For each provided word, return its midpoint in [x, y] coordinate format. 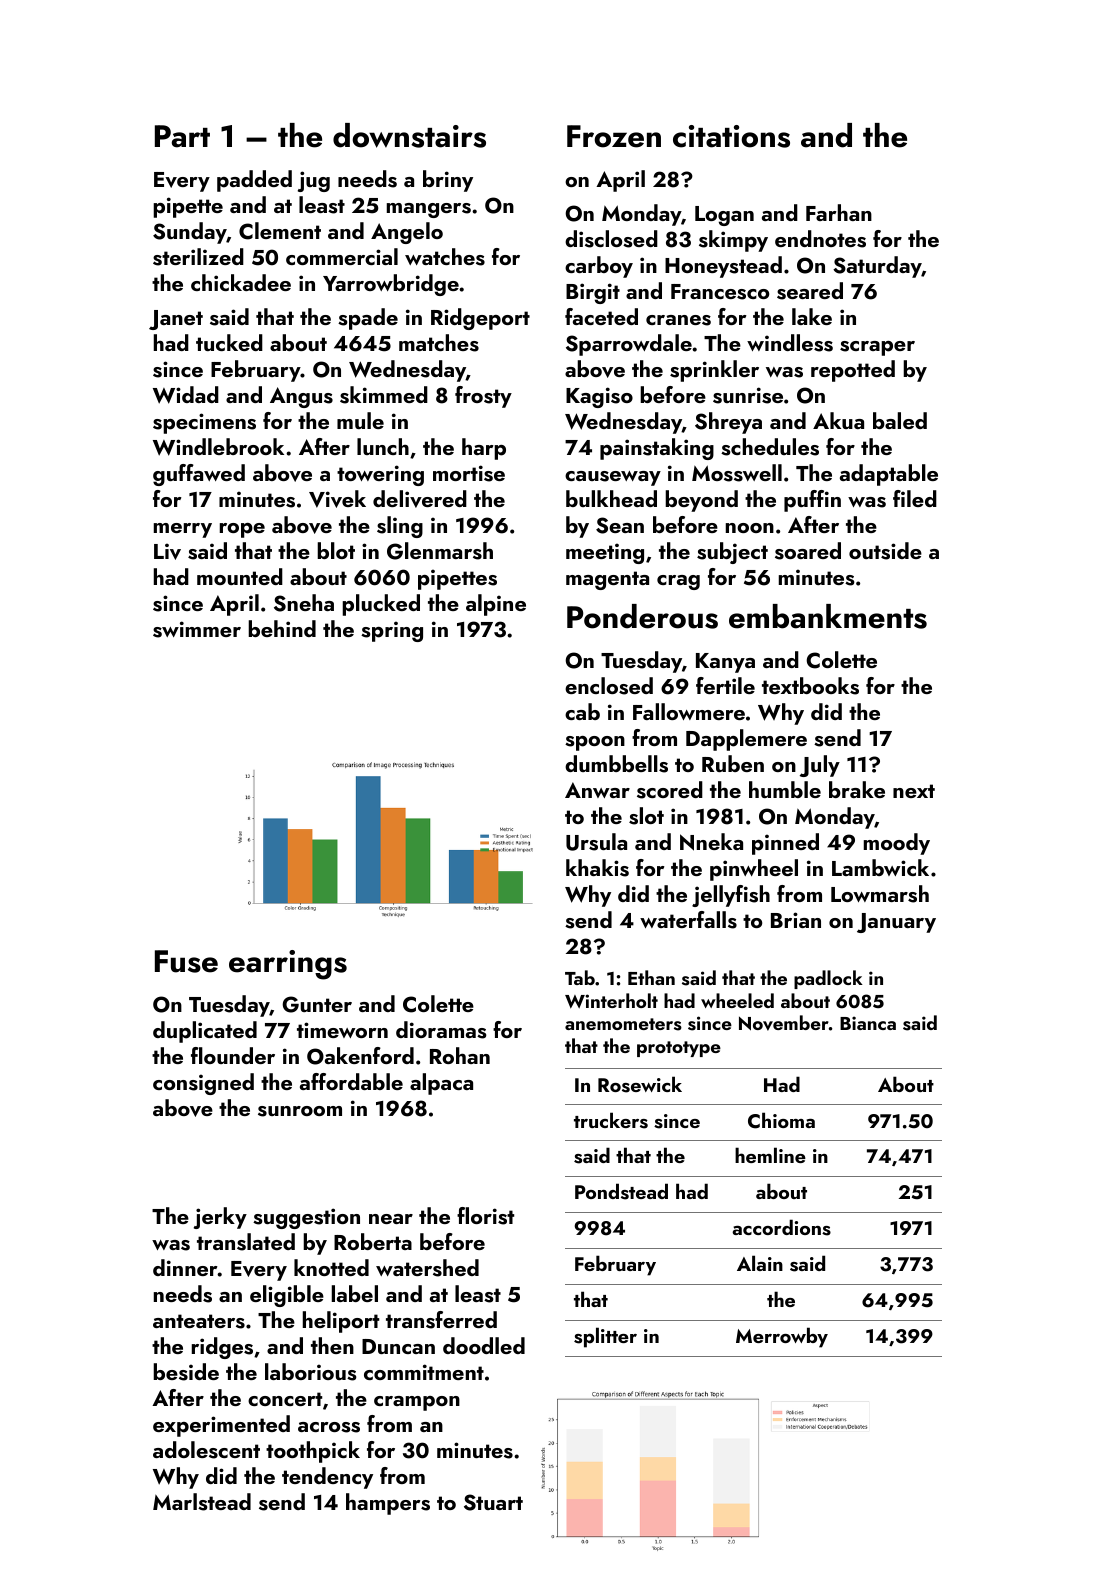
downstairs [409, 135]
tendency [327, 1478]
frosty [483, 397]
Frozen [614, 136]
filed [915, 498]
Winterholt [611, 1001]
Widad [186, 395]
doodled [484, 1345]
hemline [770, 1155]
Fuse [186, 961]
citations [731, 136]
